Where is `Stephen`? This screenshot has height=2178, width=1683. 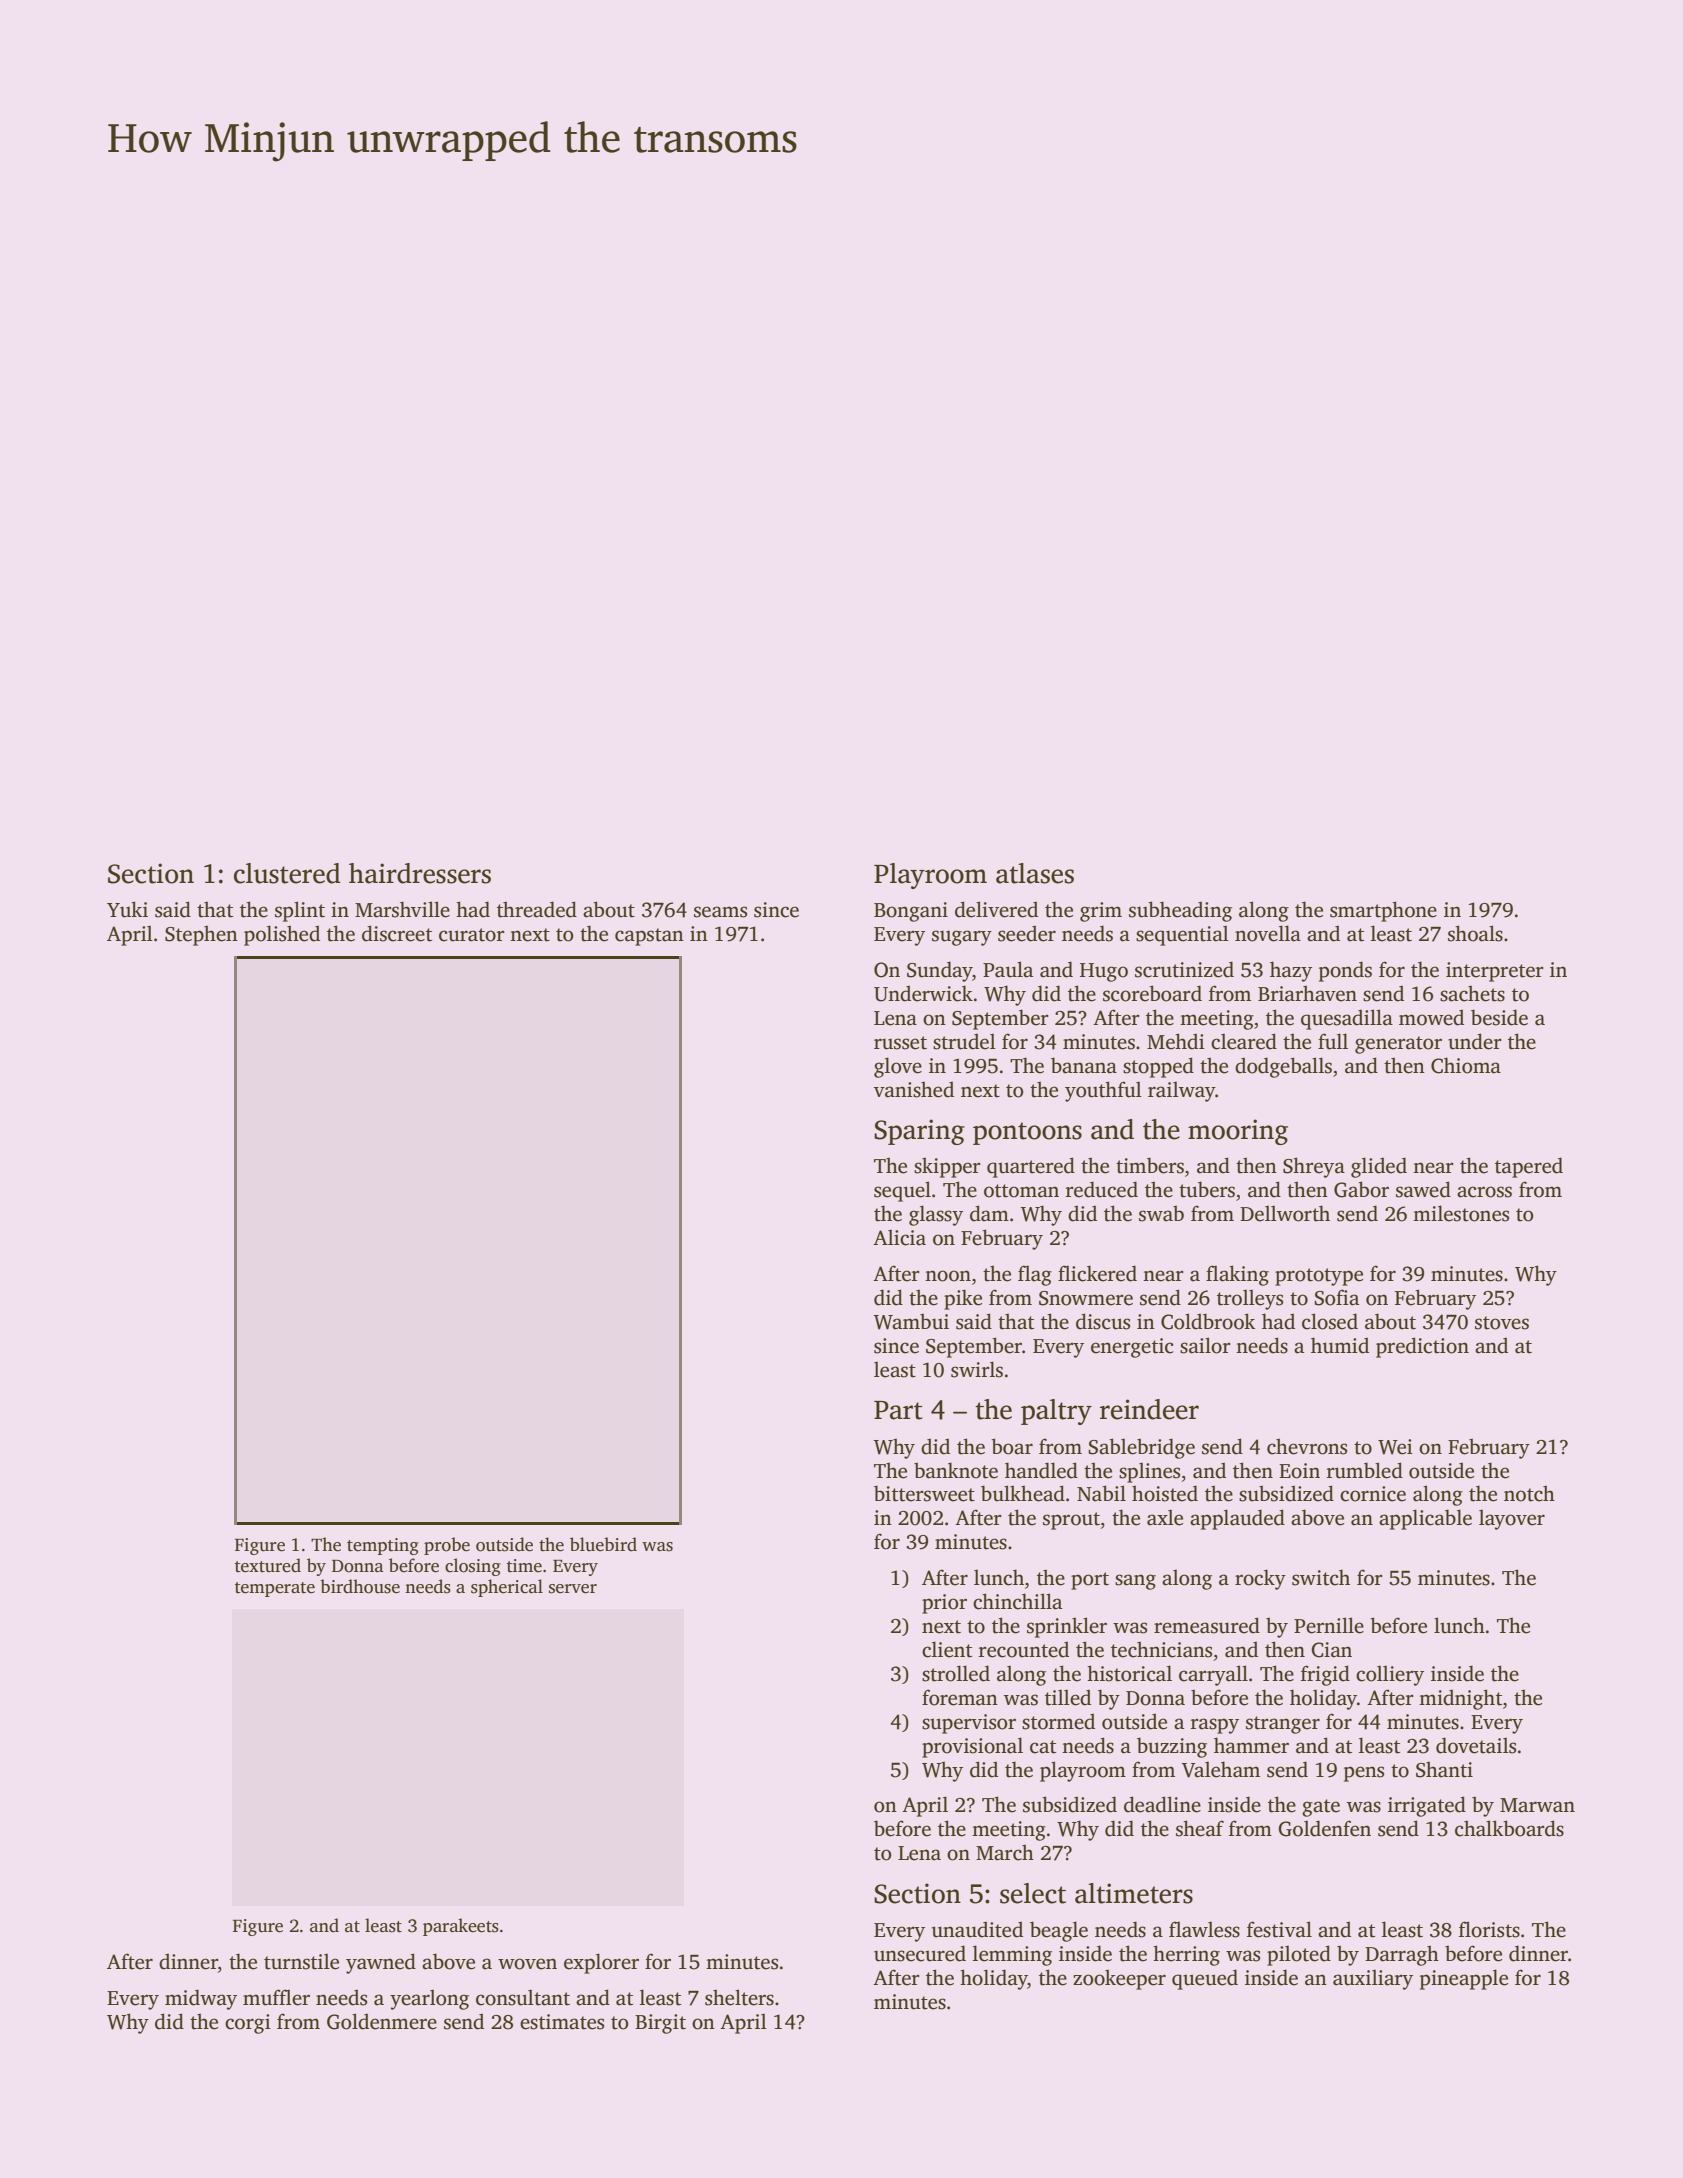
Stephen is located at coordinates (201, 935).
